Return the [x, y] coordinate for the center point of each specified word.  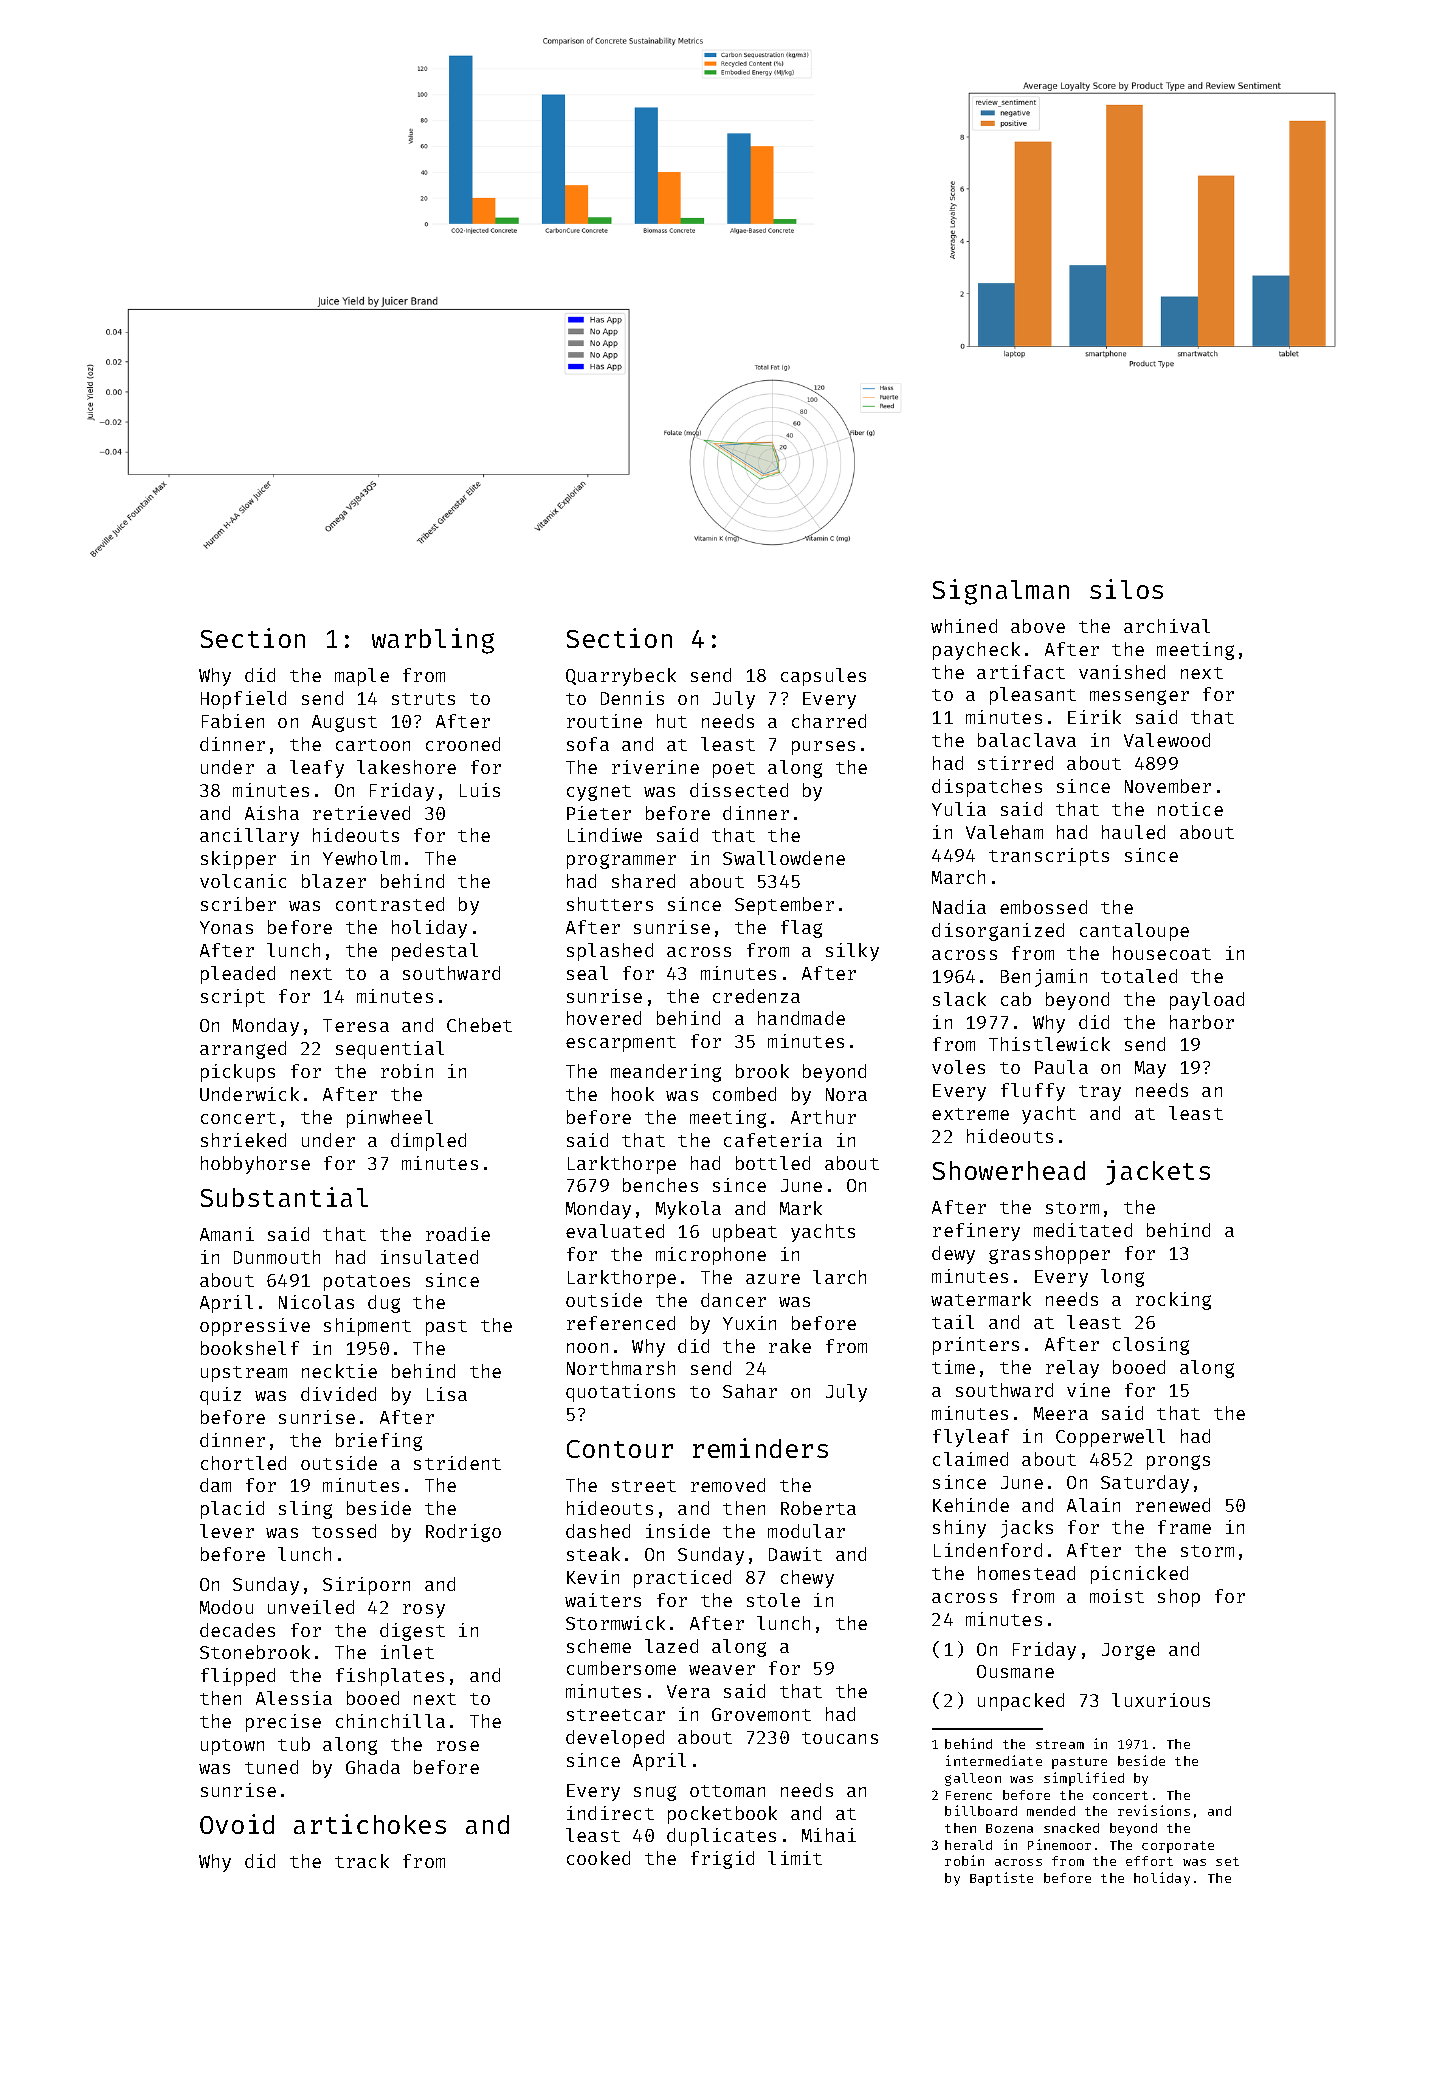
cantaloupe [1134, 932]
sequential [390, 1050]
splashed [610, 952]
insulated [429, 1257]
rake [790, 1346]
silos [1126, 589]
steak [593, 1554]
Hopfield [243, 700]
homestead [1026, 1573]
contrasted [390, 904]
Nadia [959, 907]
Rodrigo [463, 1533]
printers [976, 1346]
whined [964, 626]
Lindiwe [605, 835]
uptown [232, 1747]
